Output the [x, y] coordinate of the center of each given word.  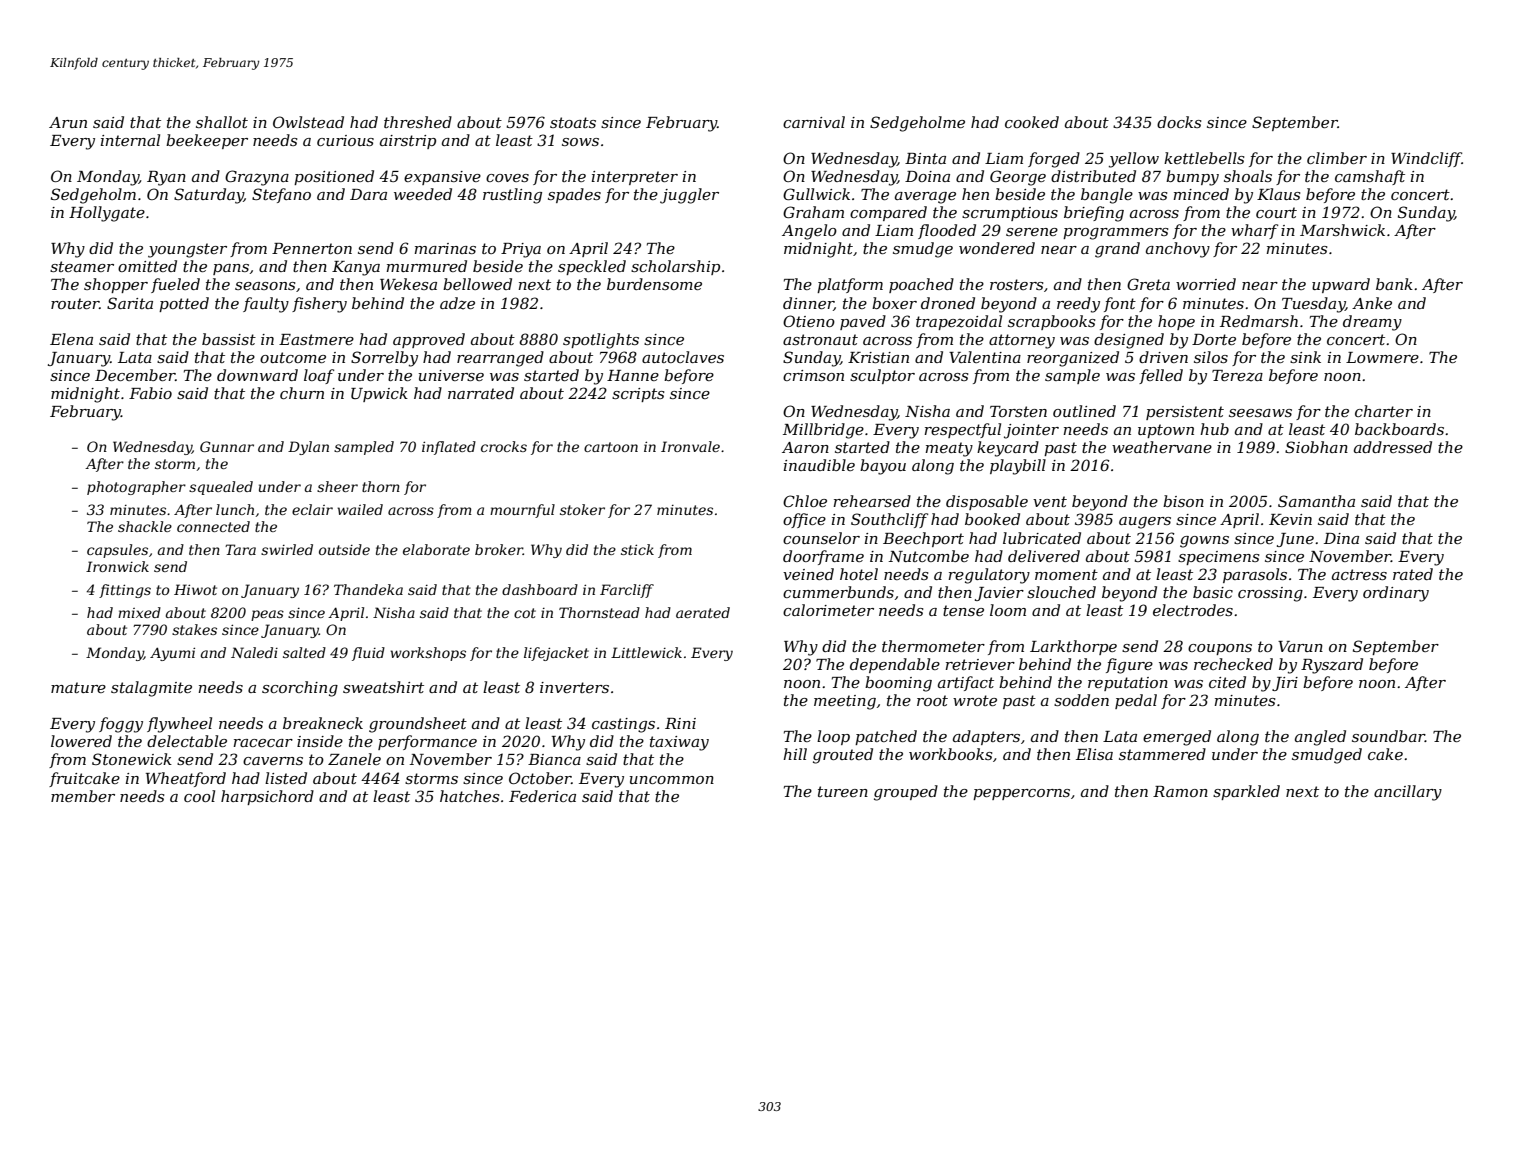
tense [963, 610]
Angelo [809, 232]
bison [1183, 501]
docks [1179, 122]
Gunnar [227, 446]
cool [199, 796]
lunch [235, 509]
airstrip [408, 142]
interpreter [635, 178]
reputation [1128, 684]
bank [1394, 284]
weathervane [1162, 447]
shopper [116, 285]
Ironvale [690, 446]
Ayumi [172, 654]
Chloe [805, 501]
